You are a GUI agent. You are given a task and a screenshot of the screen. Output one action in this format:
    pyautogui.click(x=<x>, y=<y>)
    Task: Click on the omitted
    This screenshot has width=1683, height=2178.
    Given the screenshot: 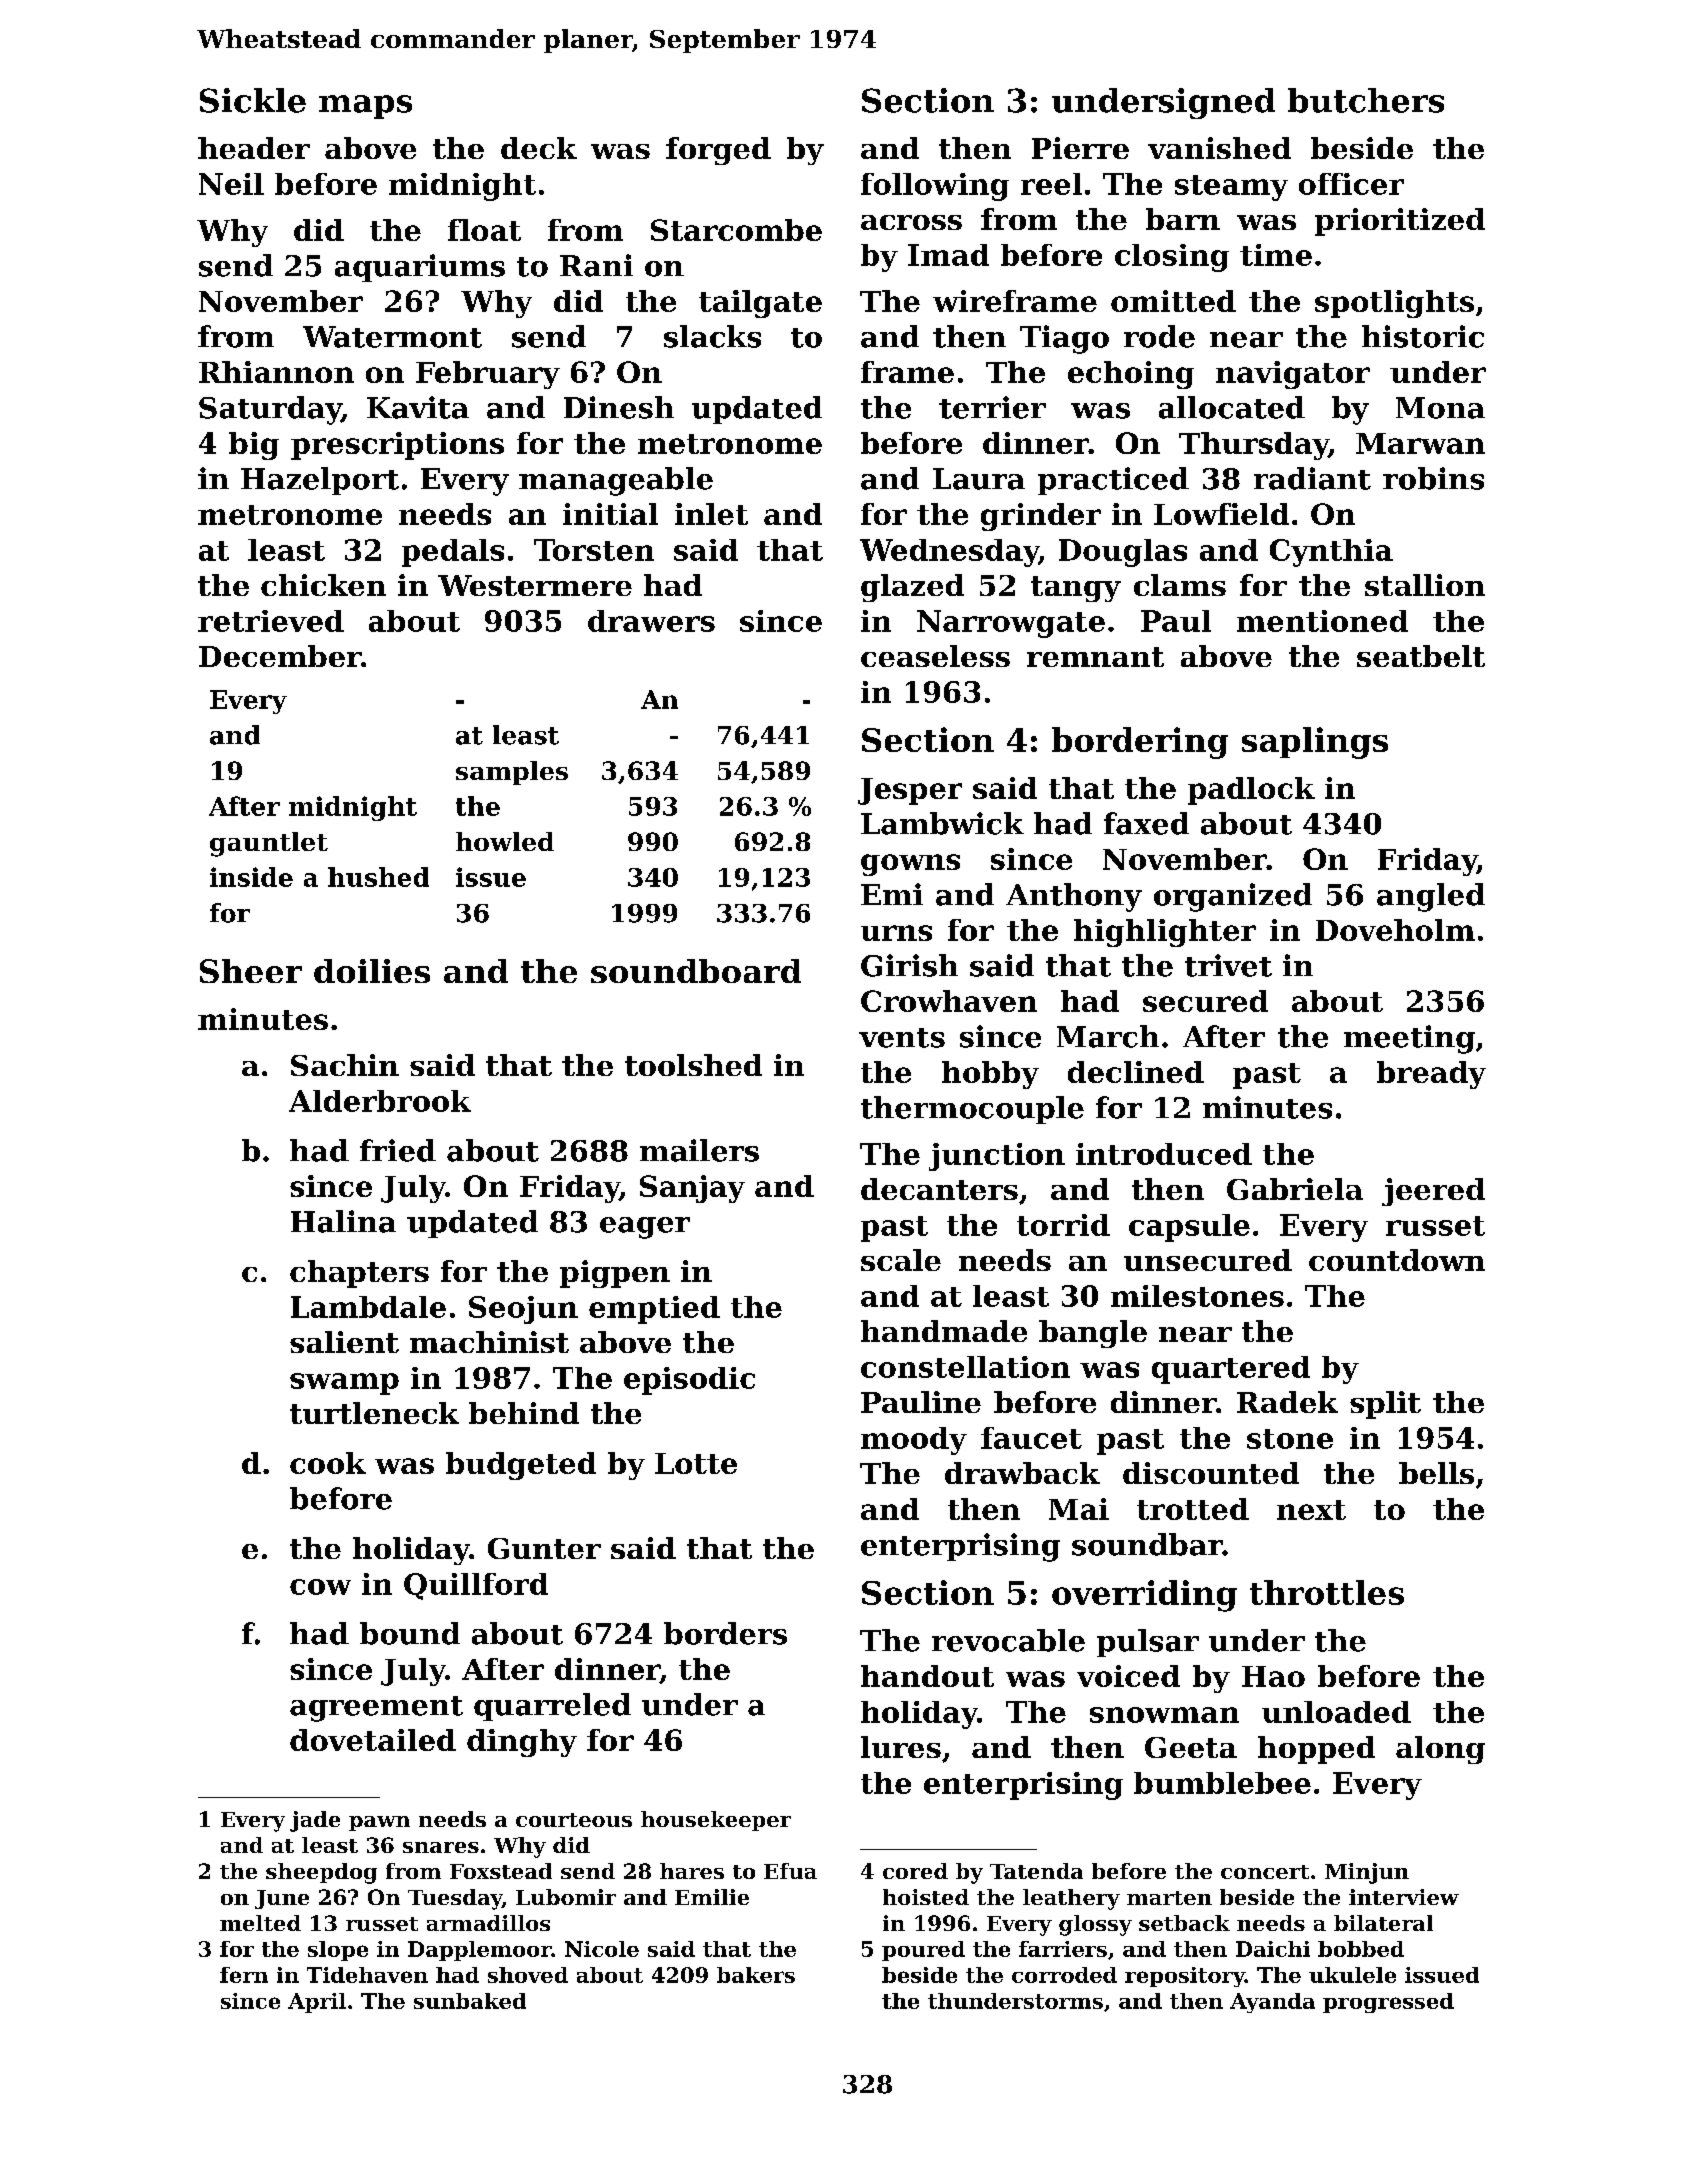 What is the action you would take?
    pyautogui.click(x=1173, y=301)
